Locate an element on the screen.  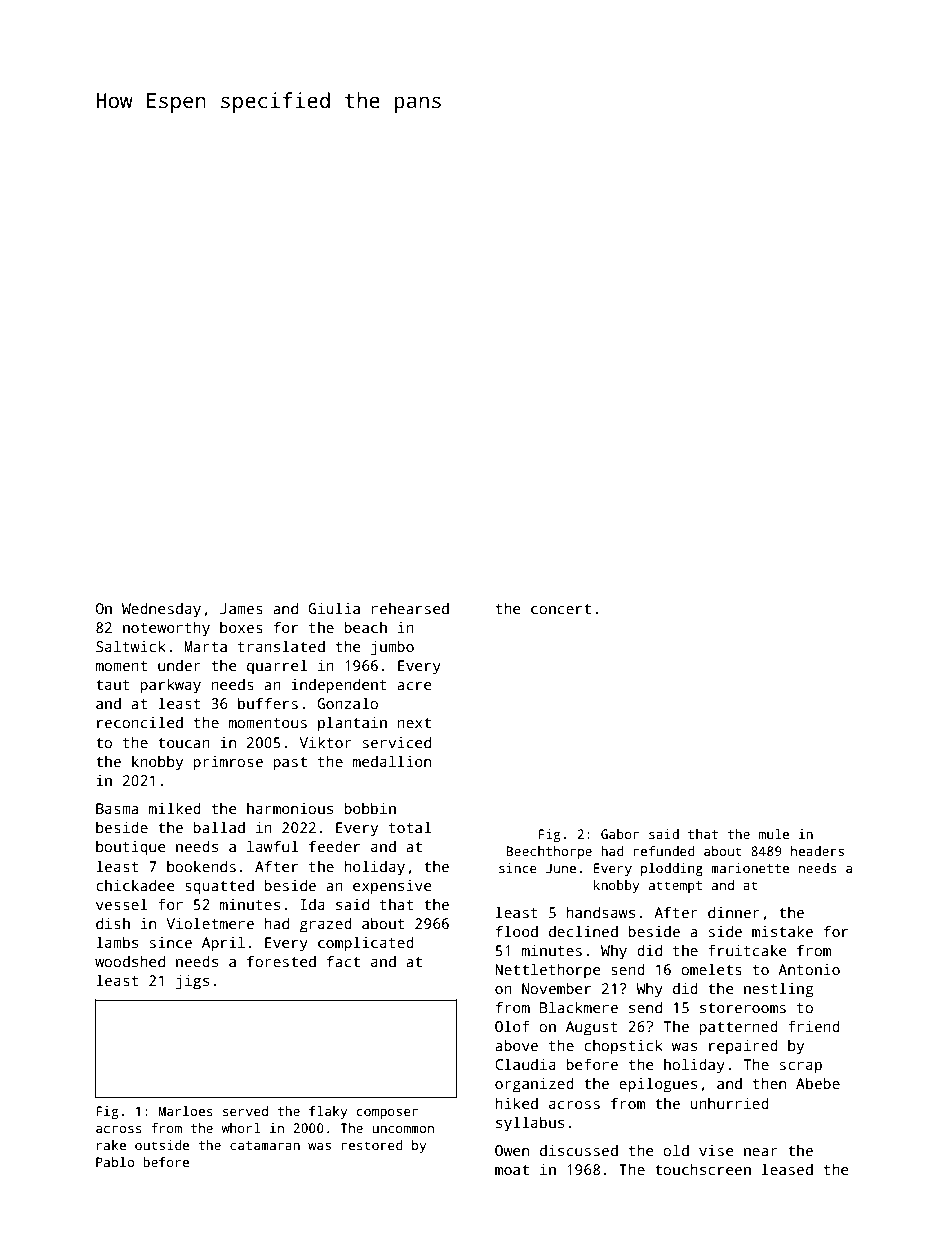
James is located at coordinates (241, 608).
